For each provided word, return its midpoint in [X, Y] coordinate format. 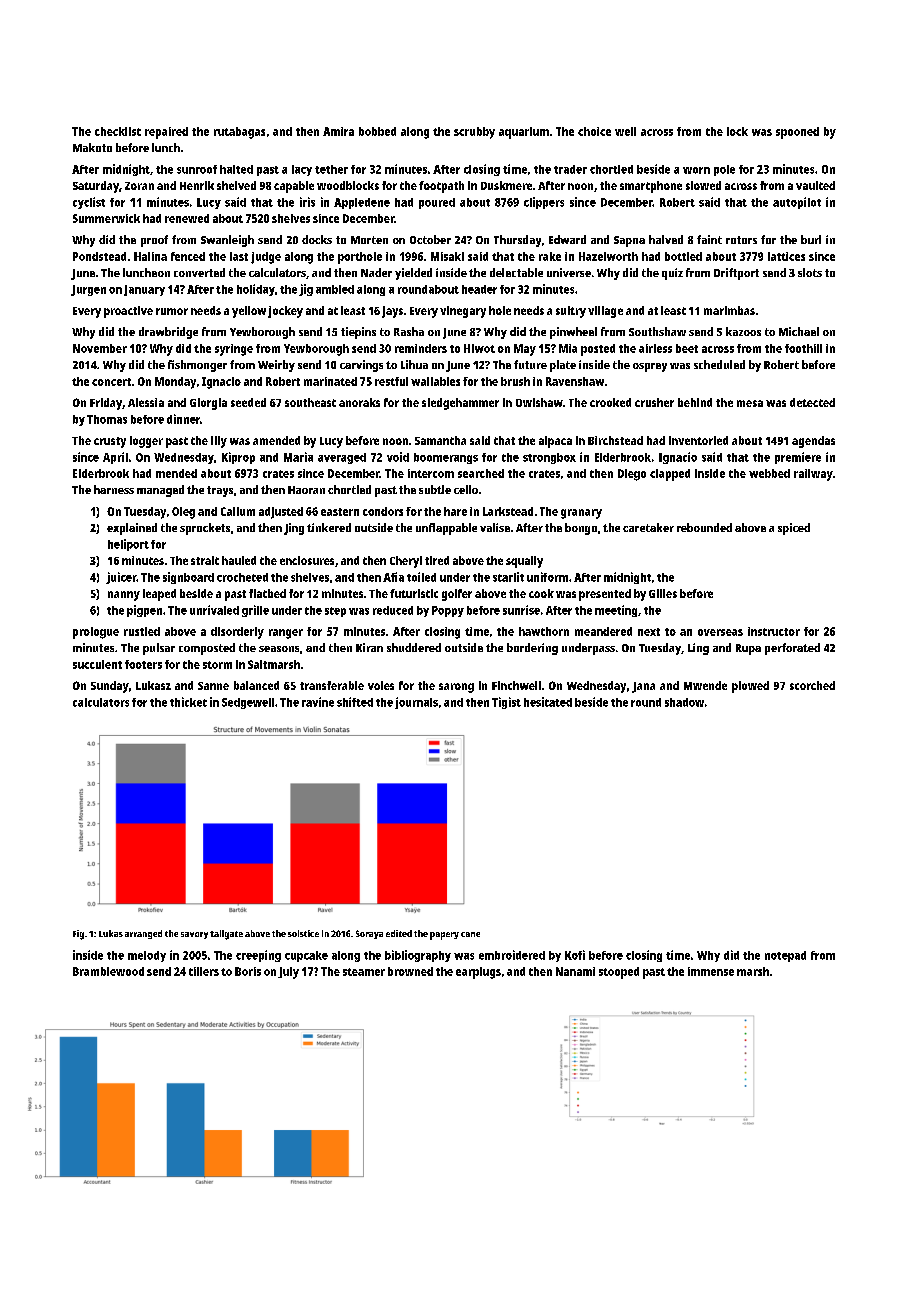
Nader [376, 272]
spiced [794, 529]
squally [524, 562]
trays [220, 491]
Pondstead [99, 256]
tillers [204, 971]
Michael [799, 331]
